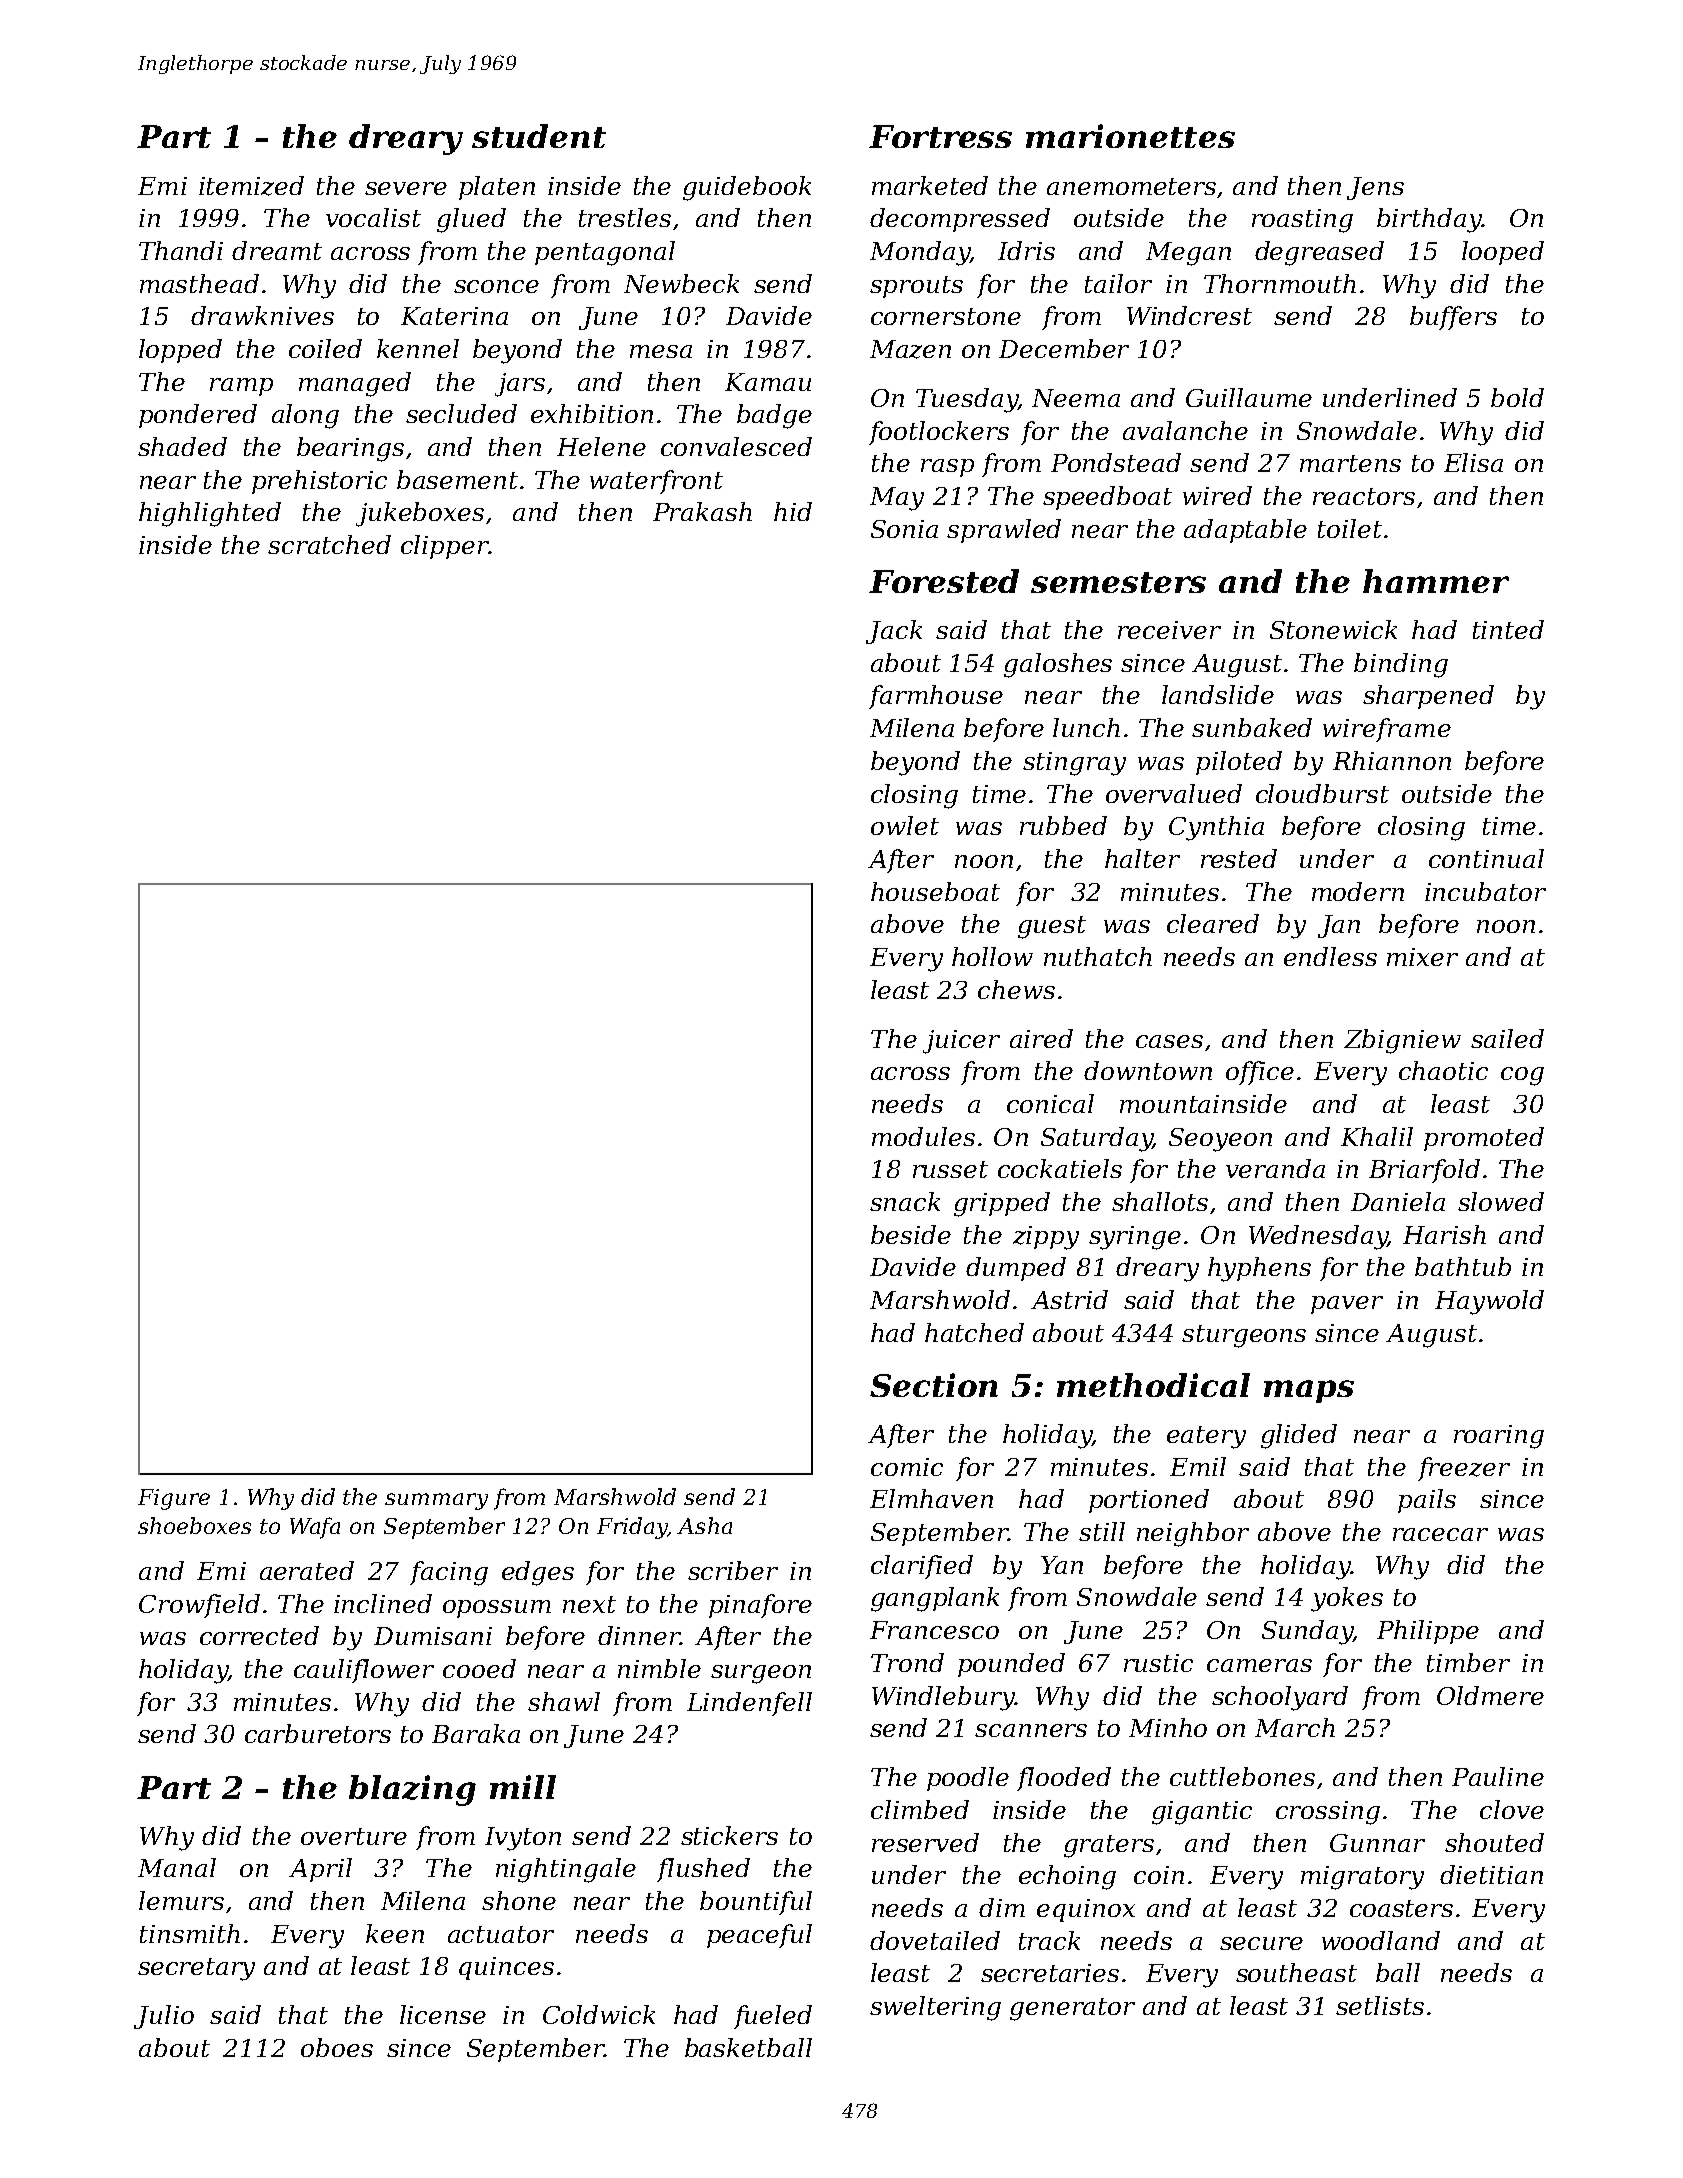 Image resolution: width=1683 pixels, height=2178 pixels. I want to click on student, so click(539, 136).
